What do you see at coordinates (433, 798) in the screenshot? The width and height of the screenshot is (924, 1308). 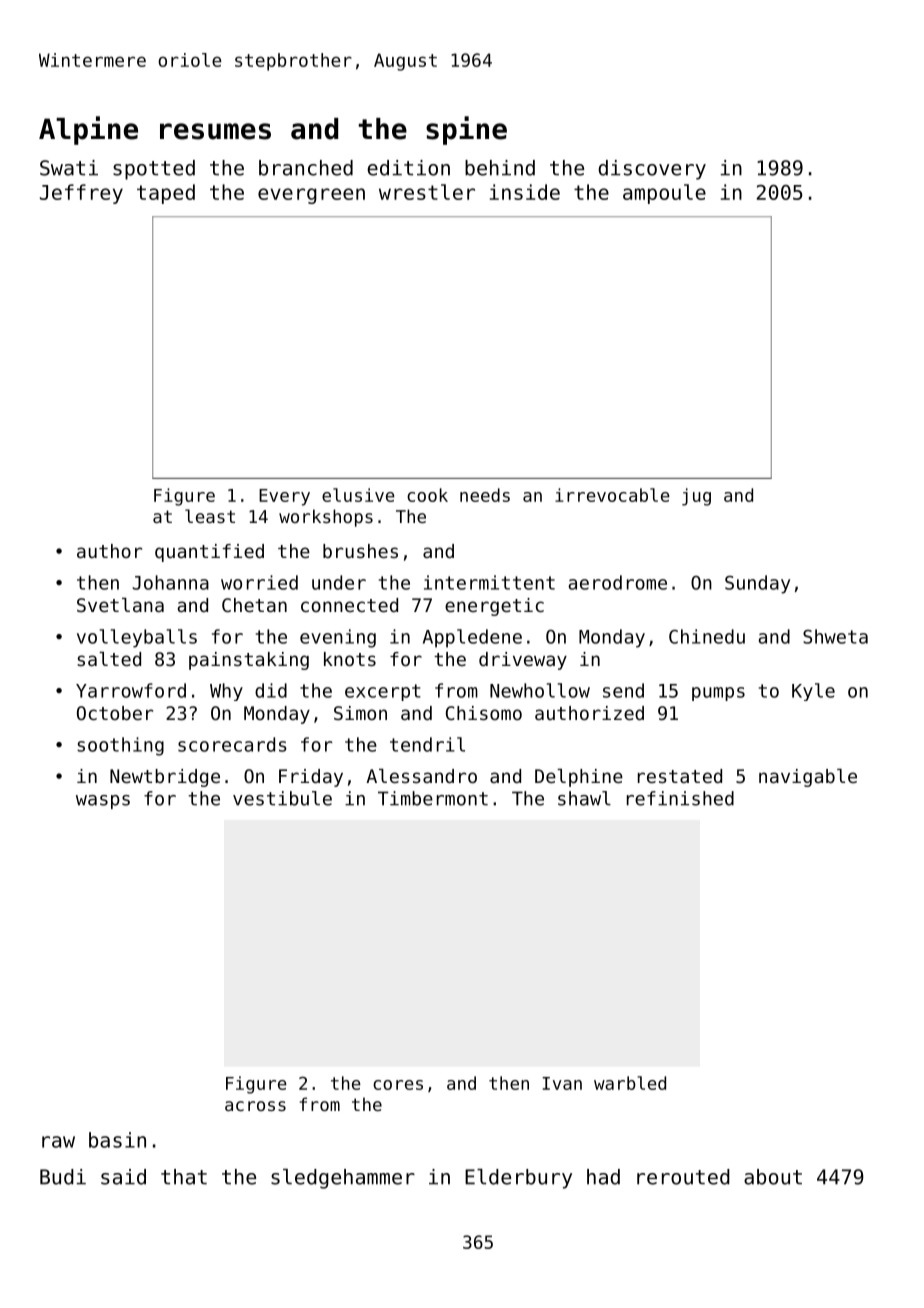 I see `Timbermont` at bounding box center [433, 798].
